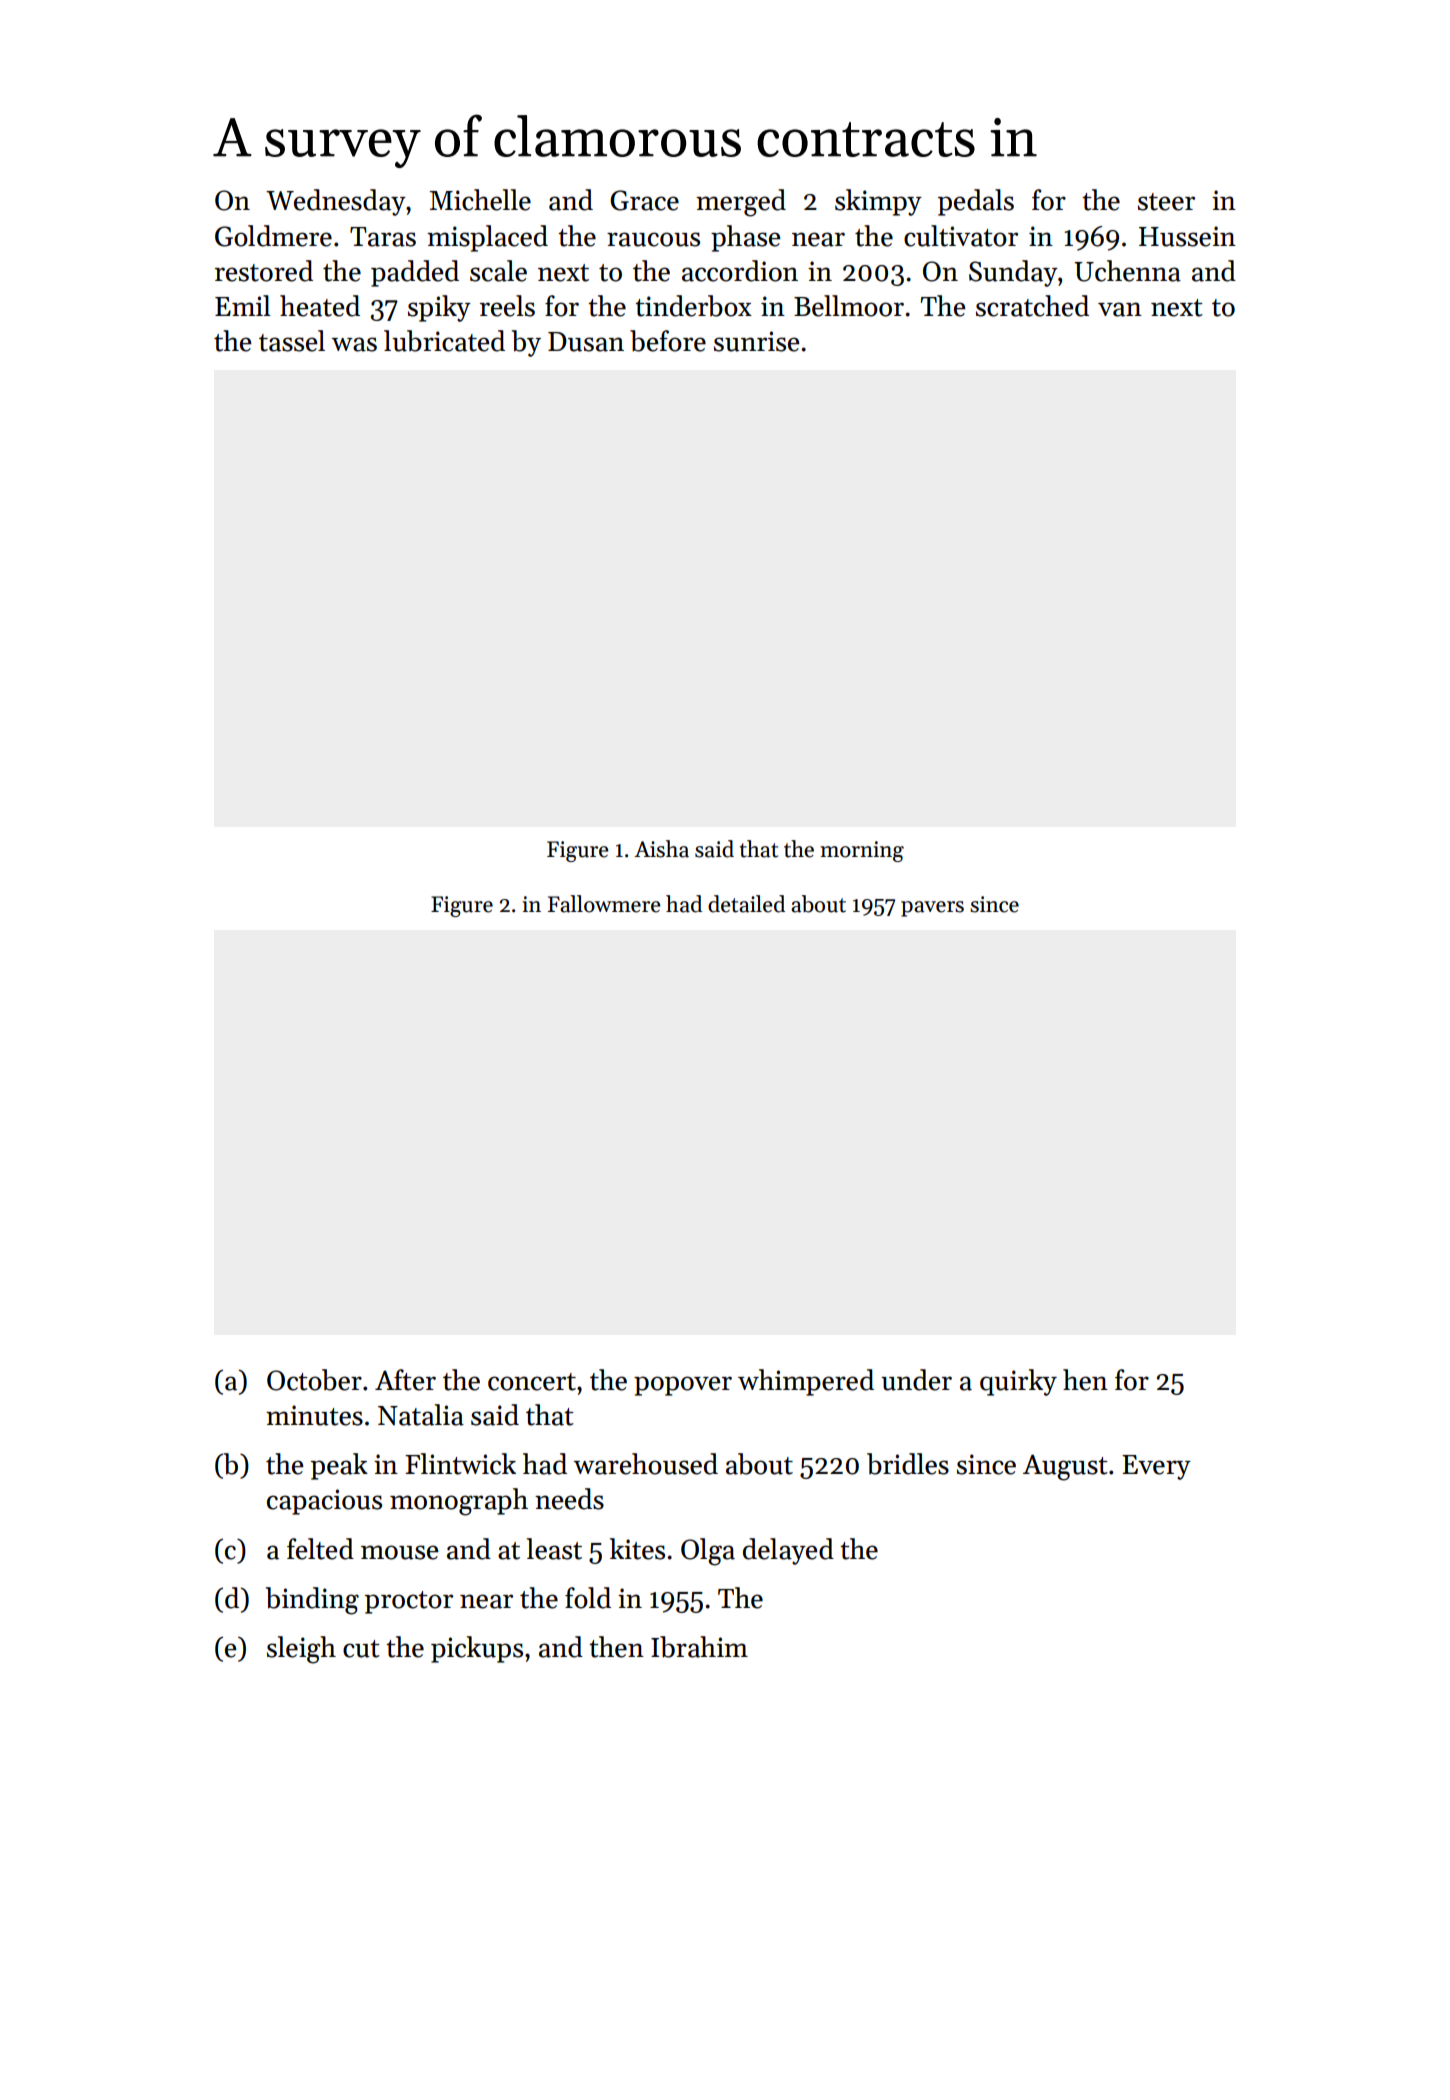 The height and width of the image is (2100, 1450). Describe the element at coordinates (1166, 202) in the image. I see `steer` at that location.
